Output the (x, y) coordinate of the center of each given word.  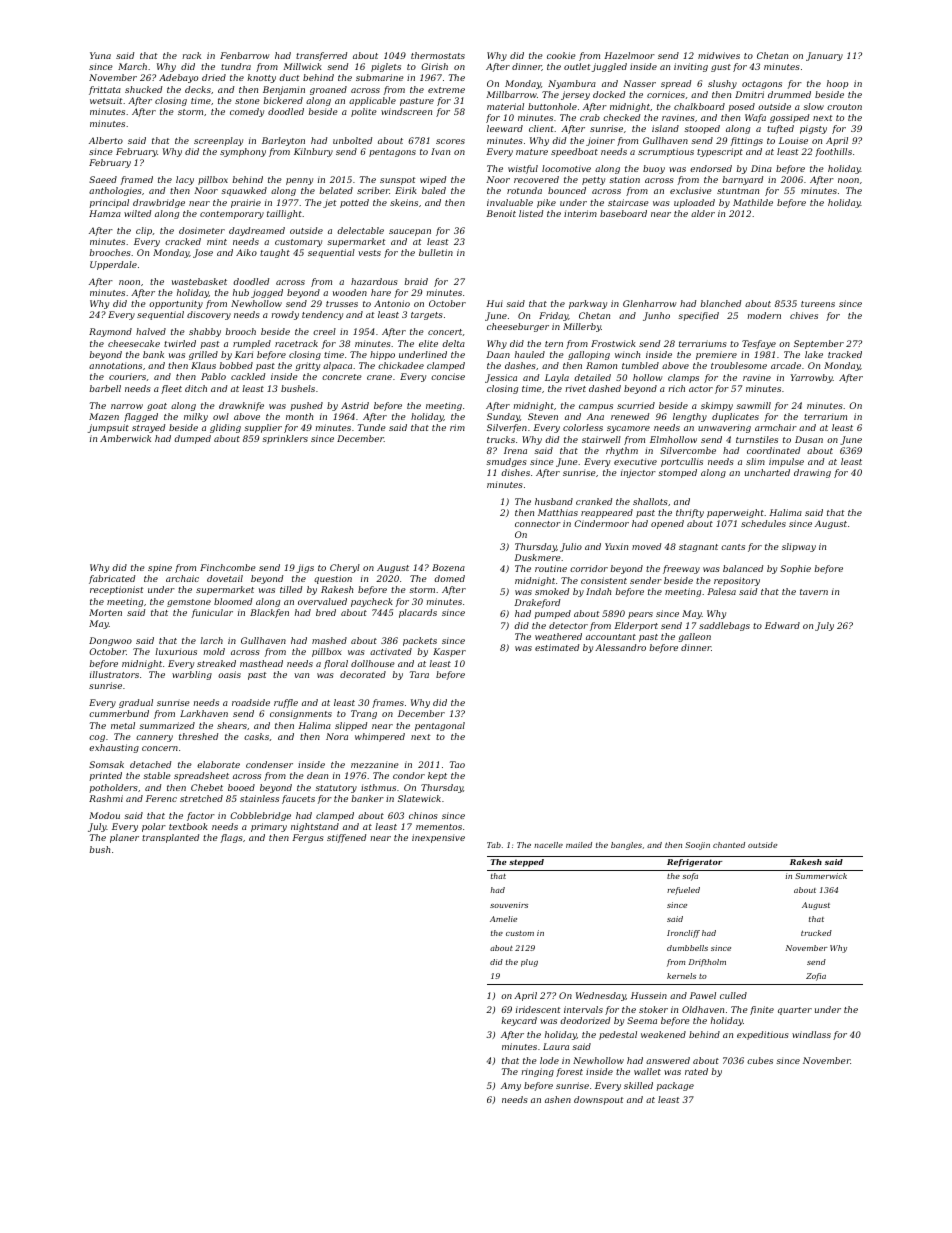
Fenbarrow (245, 55)
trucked (816, 933)
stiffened (346, 838)
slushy (722, 84)
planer (124, 838)
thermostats (438, 55)
